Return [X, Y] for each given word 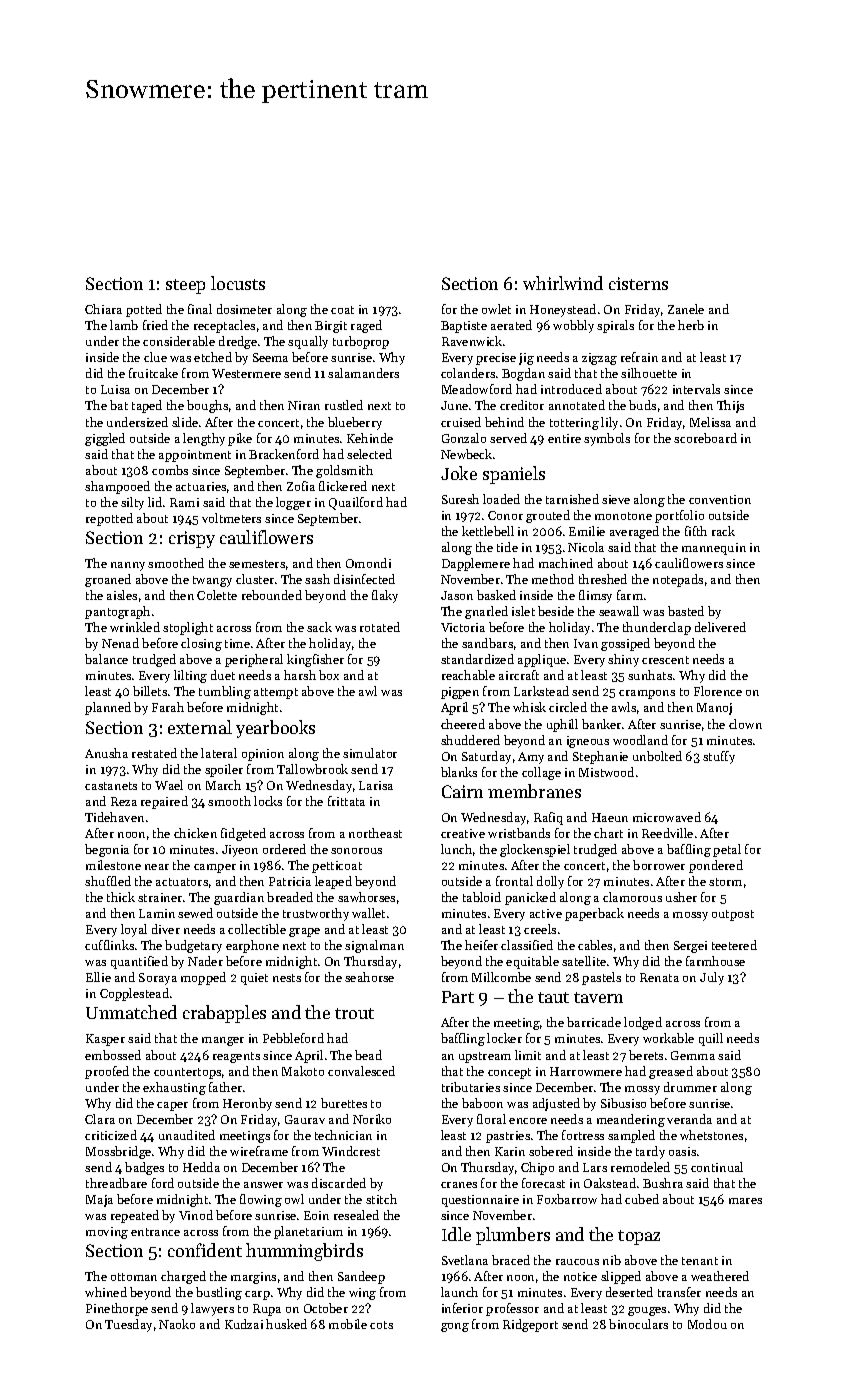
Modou [707, 1324]
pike [240, 439]
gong [455, 1327]
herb [691, 325]
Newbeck [466, 454]
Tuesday [128, 1325]
